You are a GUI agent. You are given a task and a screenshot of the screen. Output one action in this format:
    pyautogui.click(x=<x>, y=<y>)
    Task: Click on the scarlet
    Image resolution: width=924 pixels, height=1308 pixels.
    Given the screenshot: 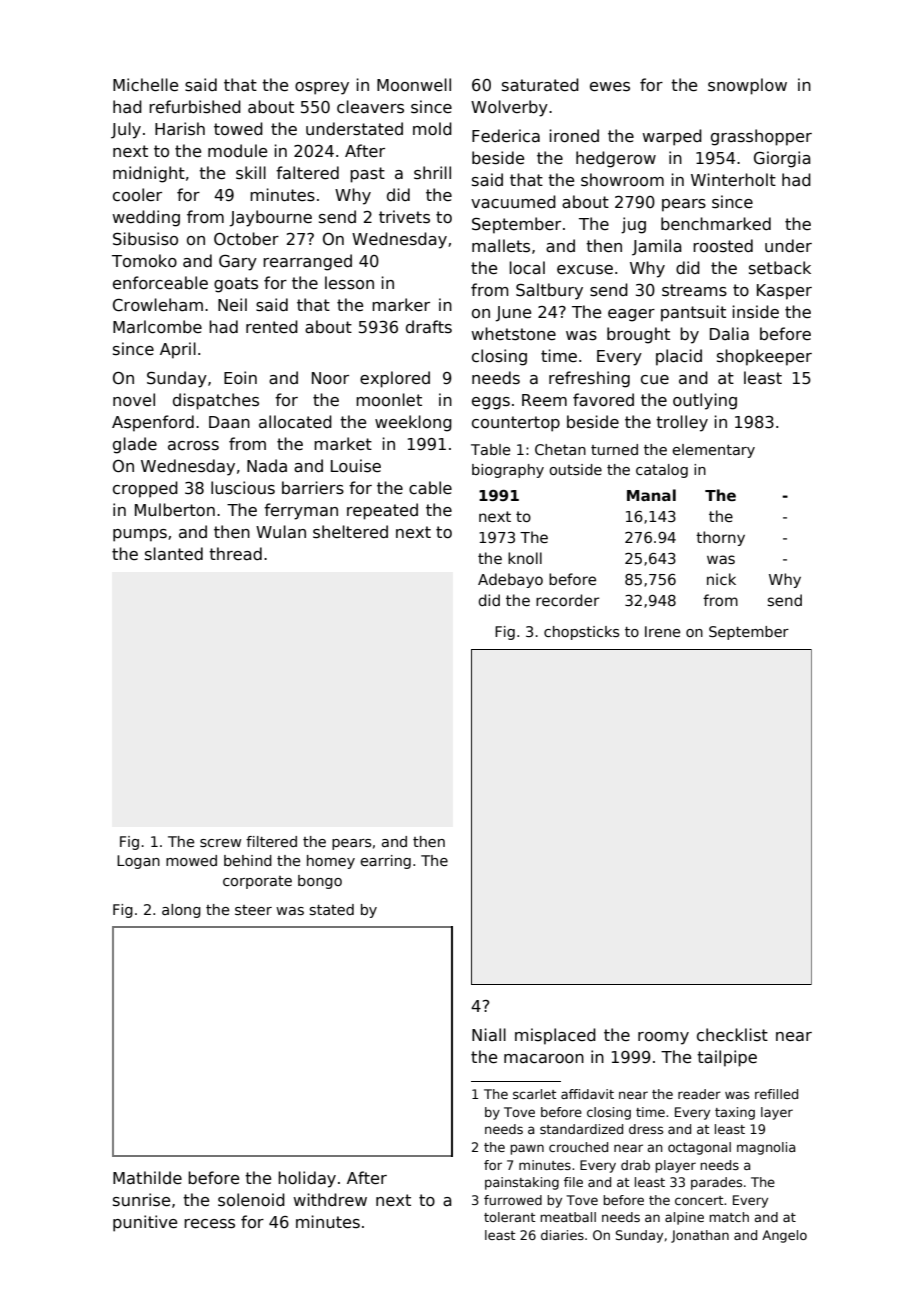 What is the action you would take?
    pyautogui.click(x=534, y=1094)
